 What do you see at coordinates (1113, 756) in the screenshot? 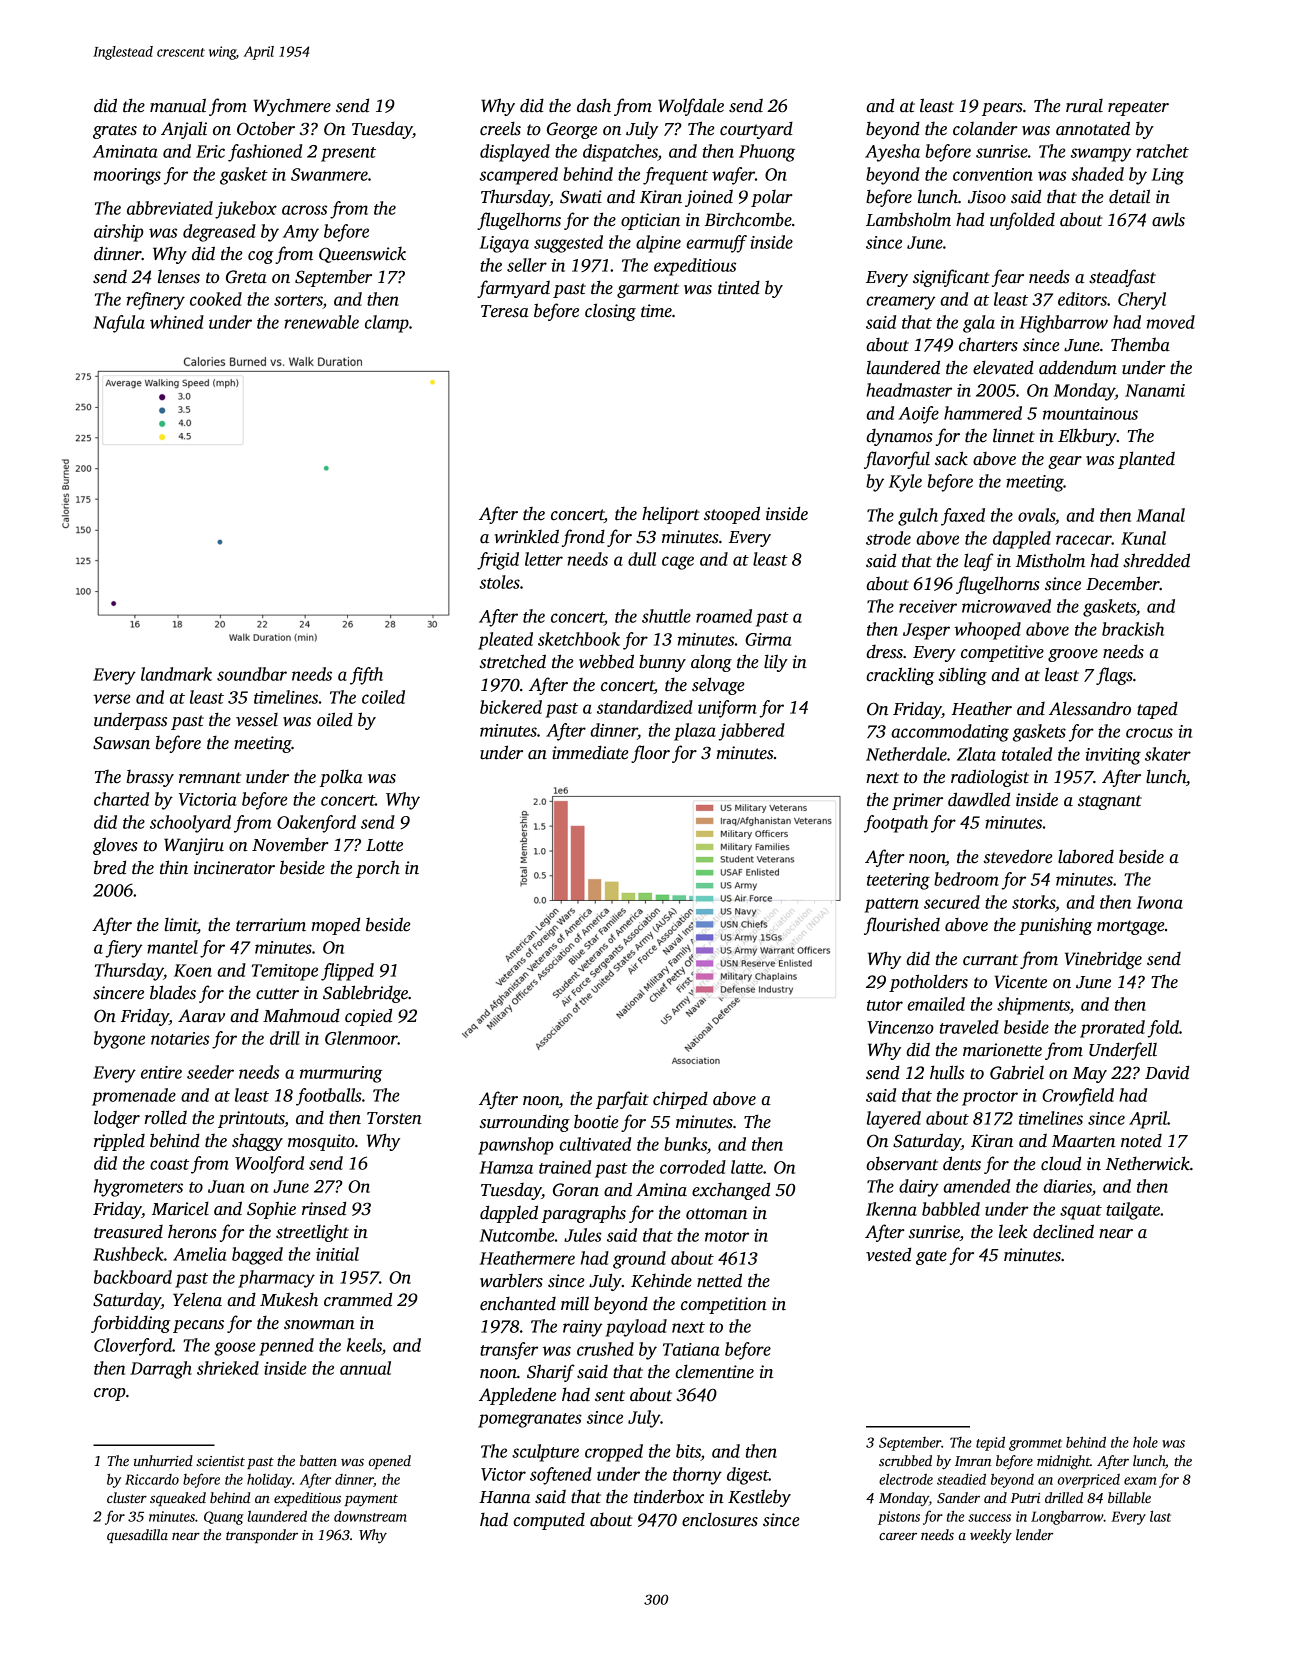
I see `inviting` at bounding box center [1113, 756].
